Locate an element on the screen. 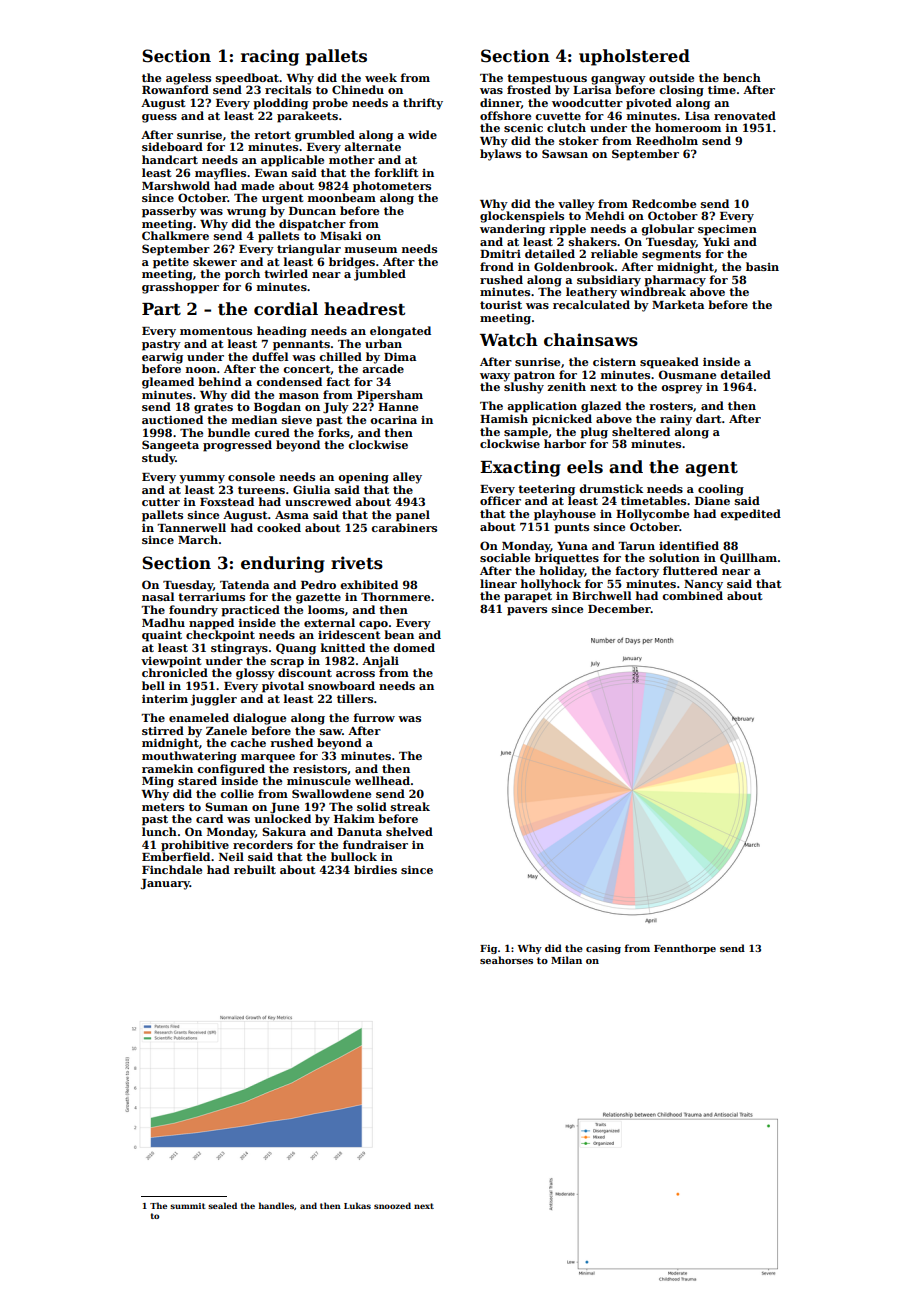 This screenshot has height=1314, width=924. panel is located at coordinates (413, 516).
